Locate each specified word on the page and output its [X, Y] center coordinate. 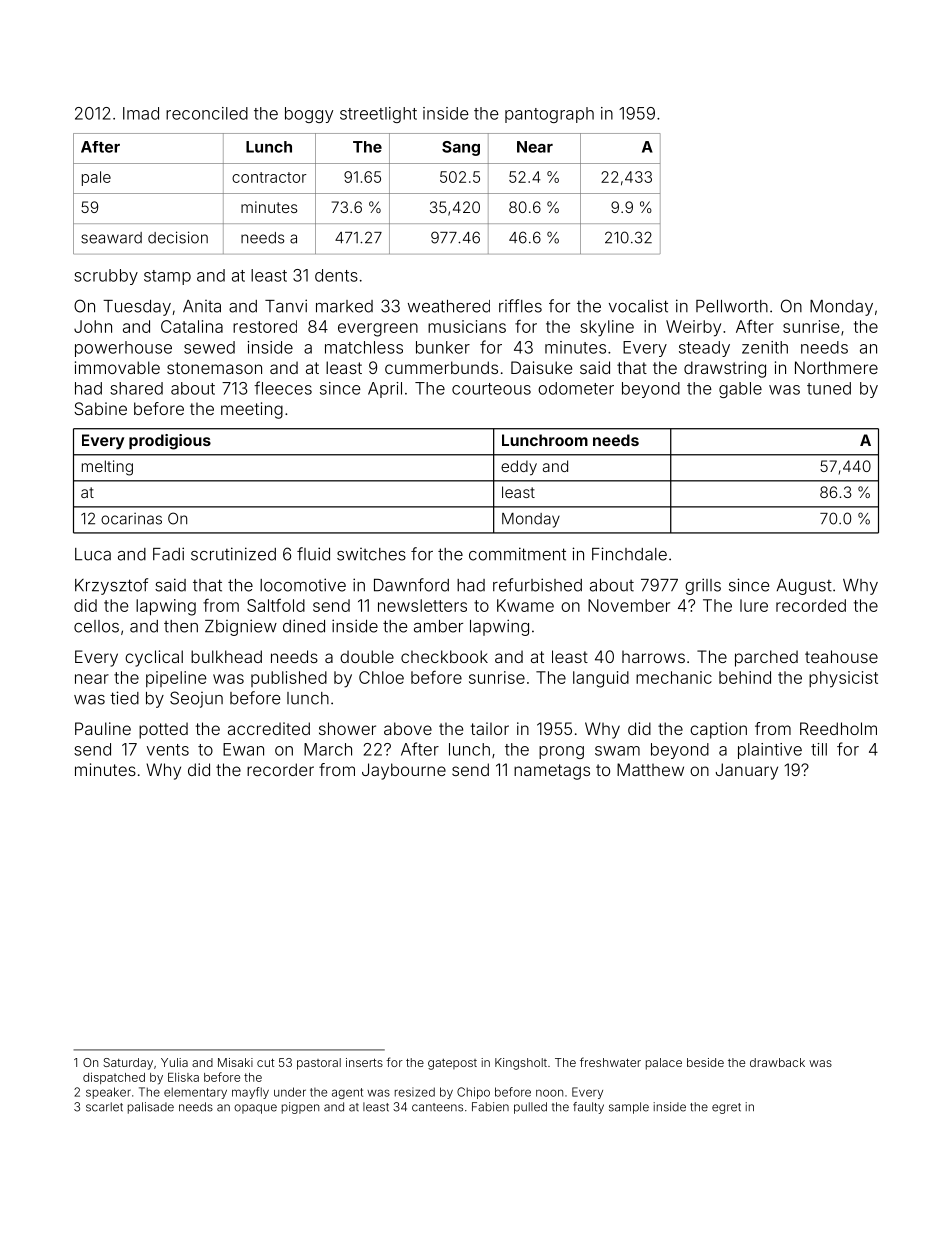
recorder [280, 769]
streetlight [378, 115]
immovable [117, 367]
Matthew [650, 769]
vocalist [638, 306]
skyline [607, 328]
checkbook [444, 656]
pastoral [319, 1064]
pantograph [549, 115]
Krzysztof [111, 586]
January [747, 771]
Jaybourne [404, 771]
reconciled [207, 113]
